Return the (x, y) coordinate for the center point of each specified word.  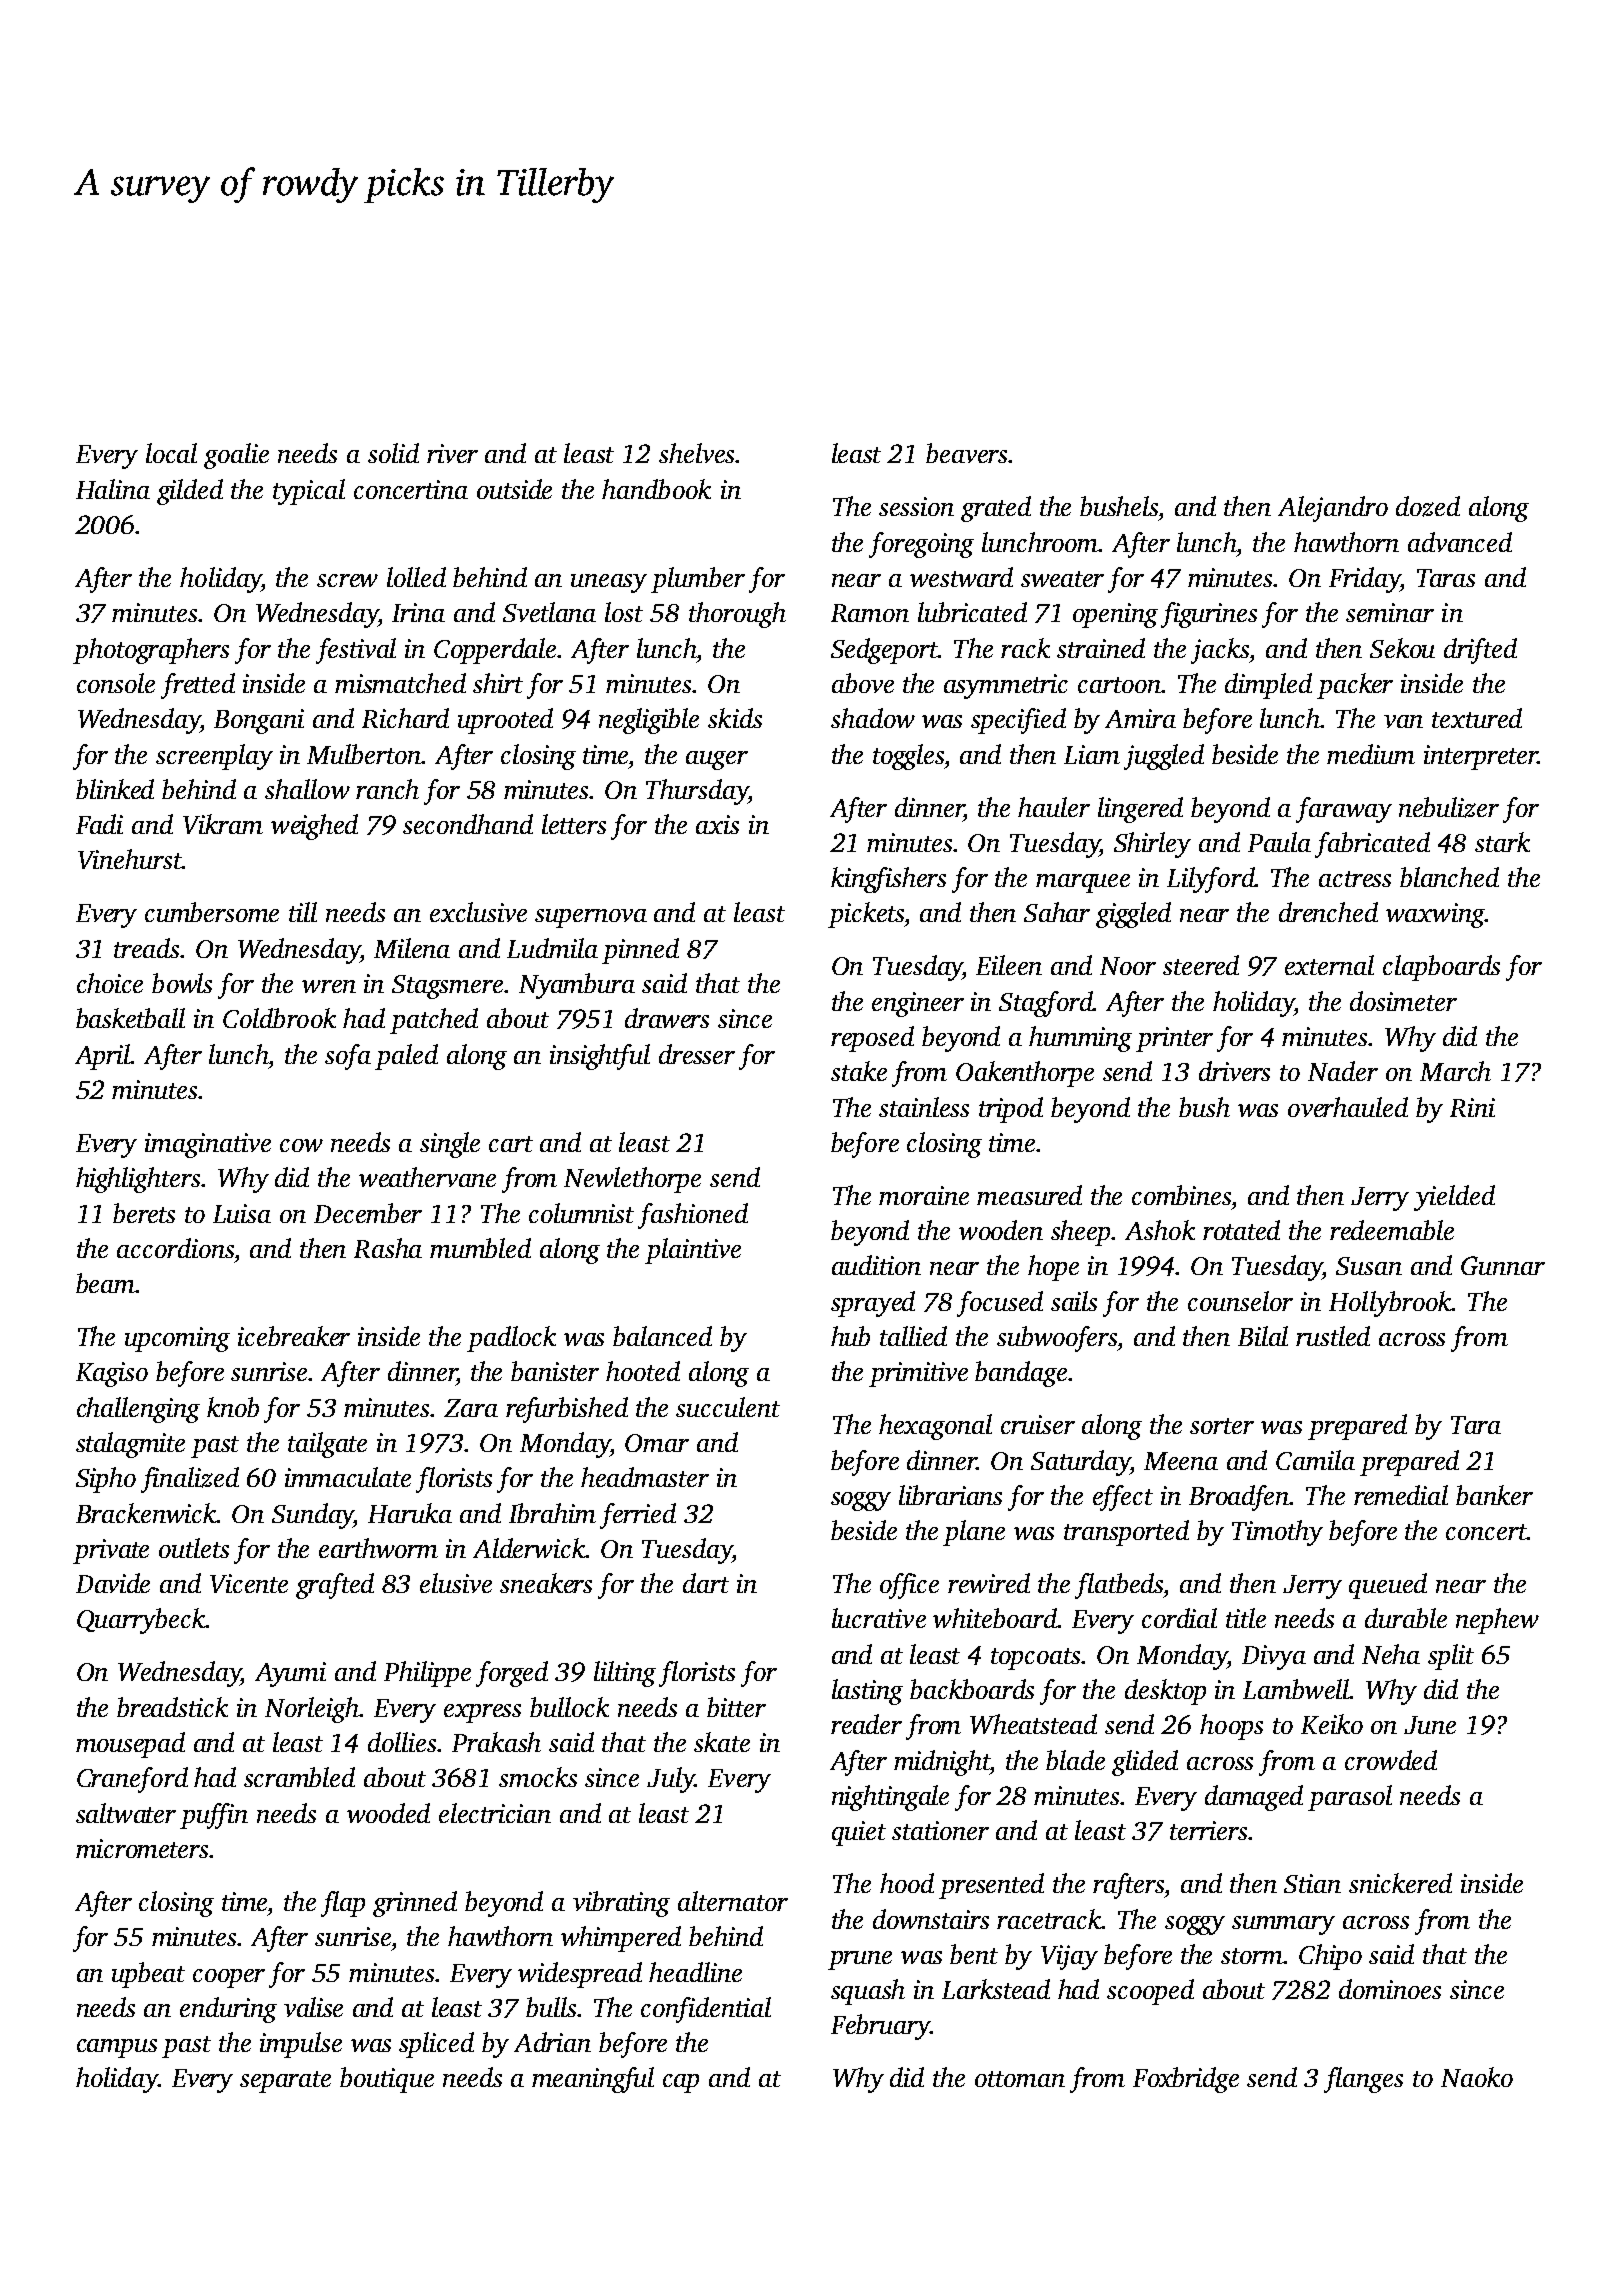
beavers (966, 453)
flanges (1363, 2080)
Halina (113, 489)
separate (285, 2082)
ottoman (1020, 2079)
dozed (1428, 506)
